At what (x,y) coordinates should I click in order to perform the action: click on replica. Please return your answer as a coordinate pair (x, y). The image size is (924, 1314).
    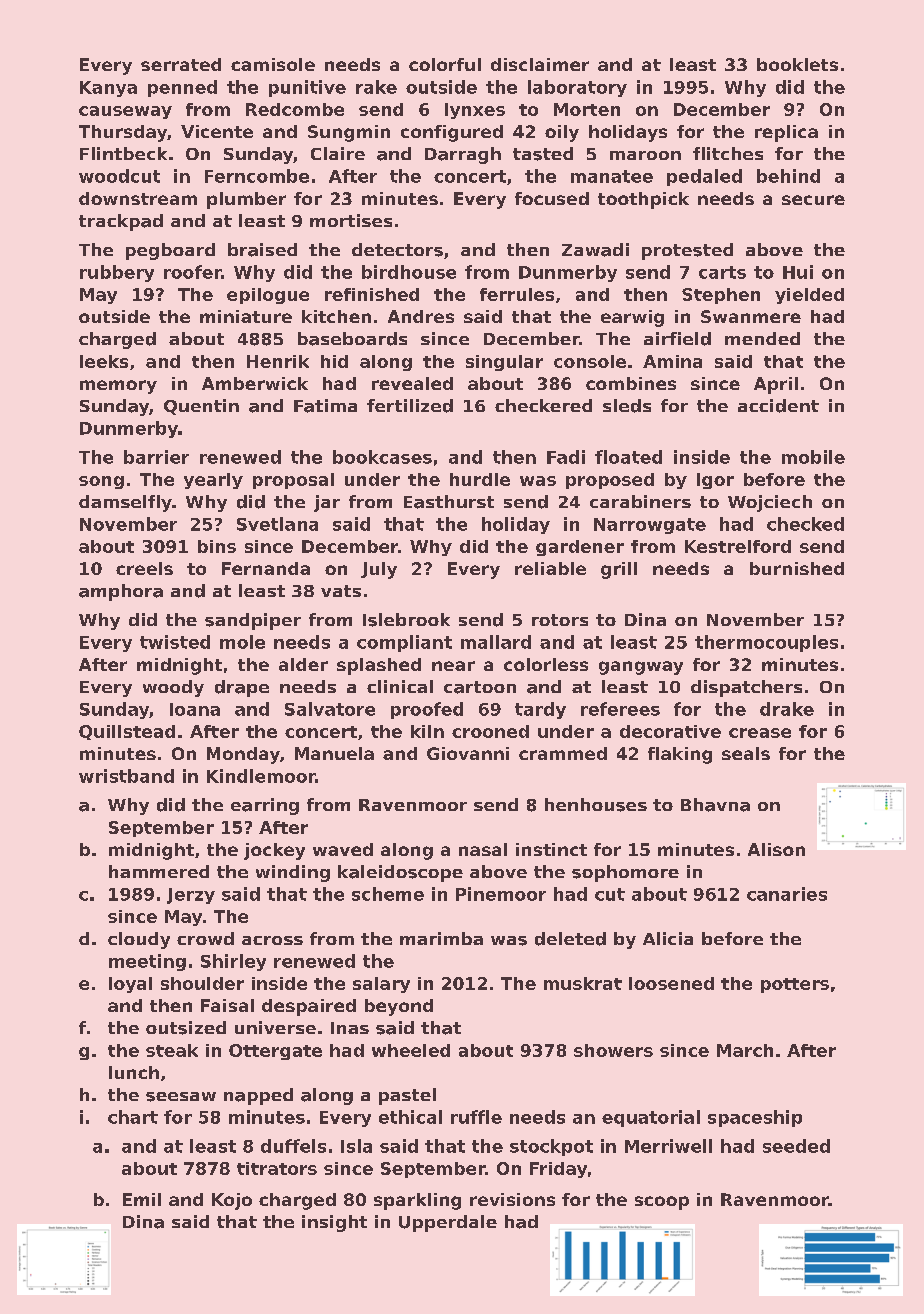
    Looking at the image, I should click on (786, 133).
